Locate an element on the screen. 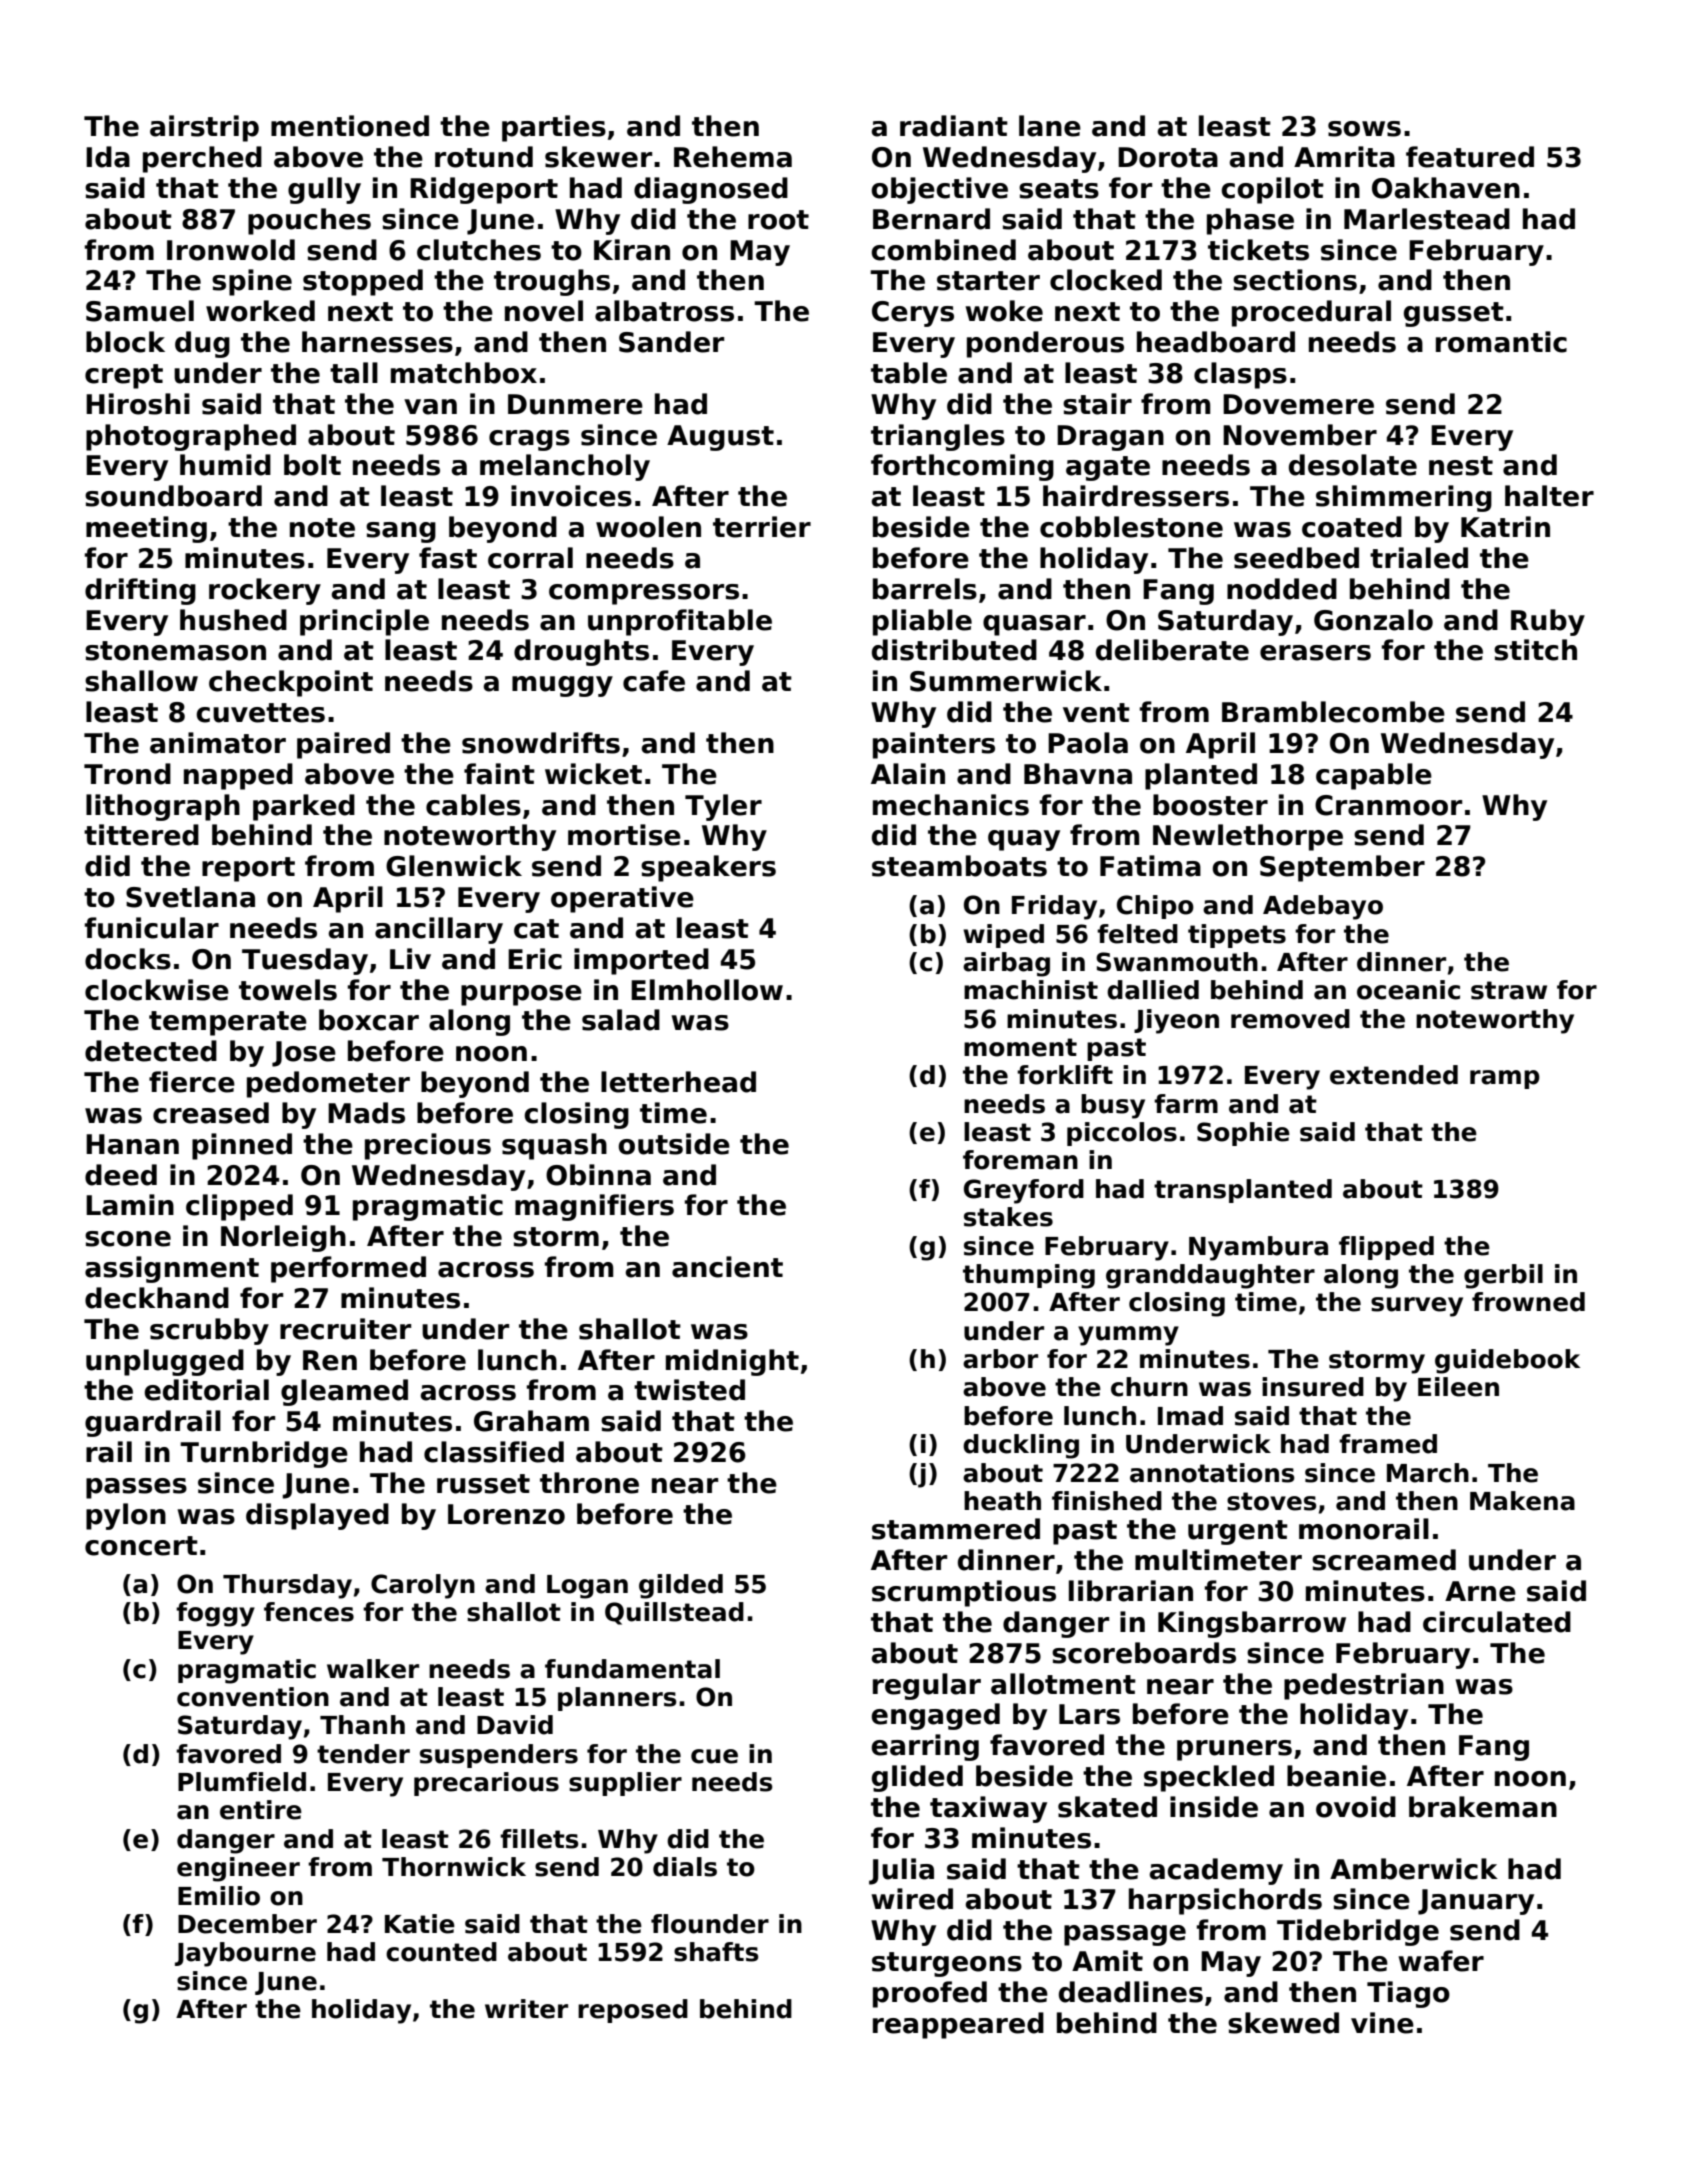 The width and height of the screenshot is (1683, 2178). vine is located at coordinates (1382, 2023).
